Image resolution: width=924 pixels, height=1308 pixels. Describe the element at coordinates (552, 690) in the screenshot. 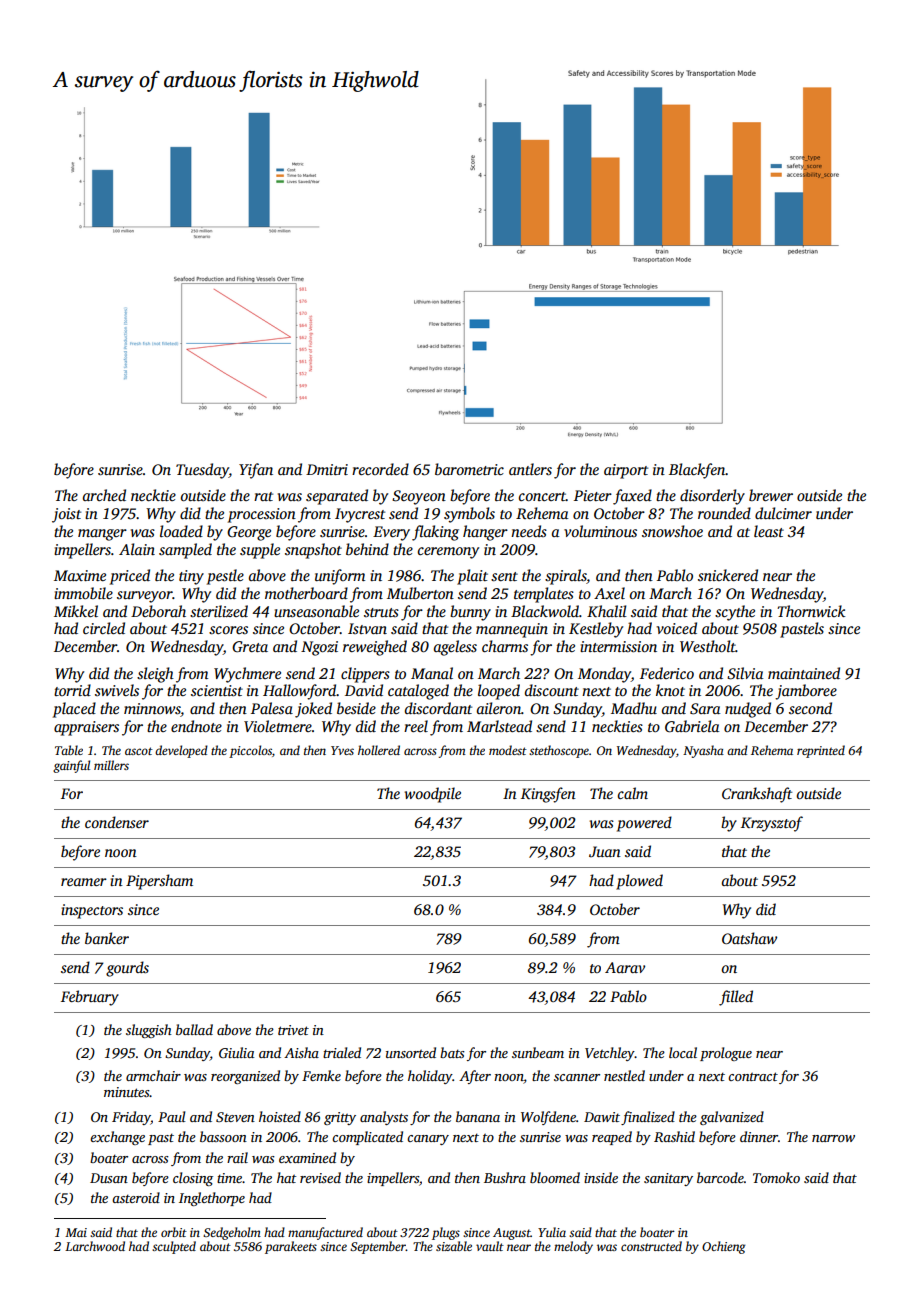

I see `discount` at that location.
